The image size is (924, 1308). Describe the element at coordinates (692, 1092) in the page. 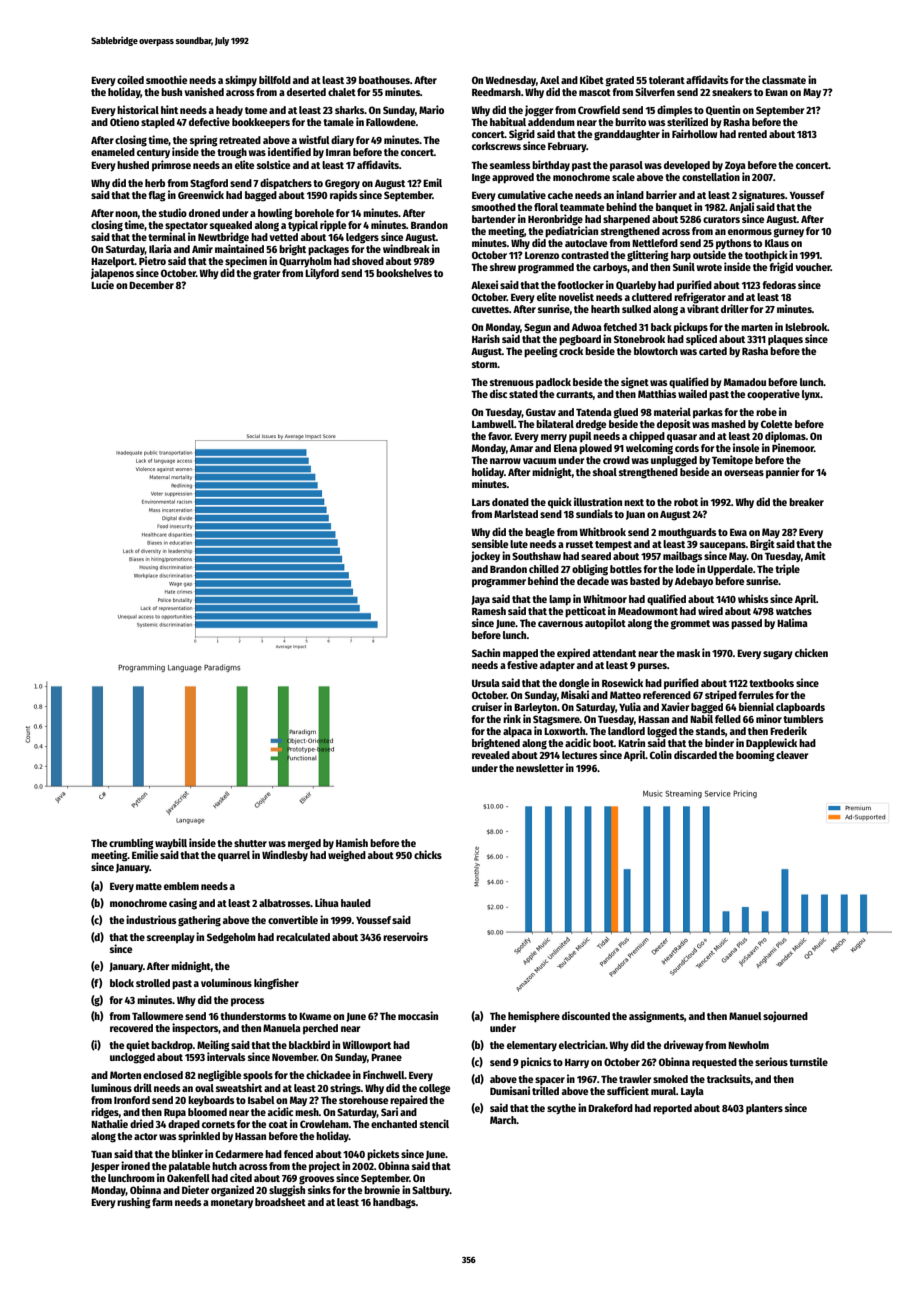

I see `Layla` at that location.
